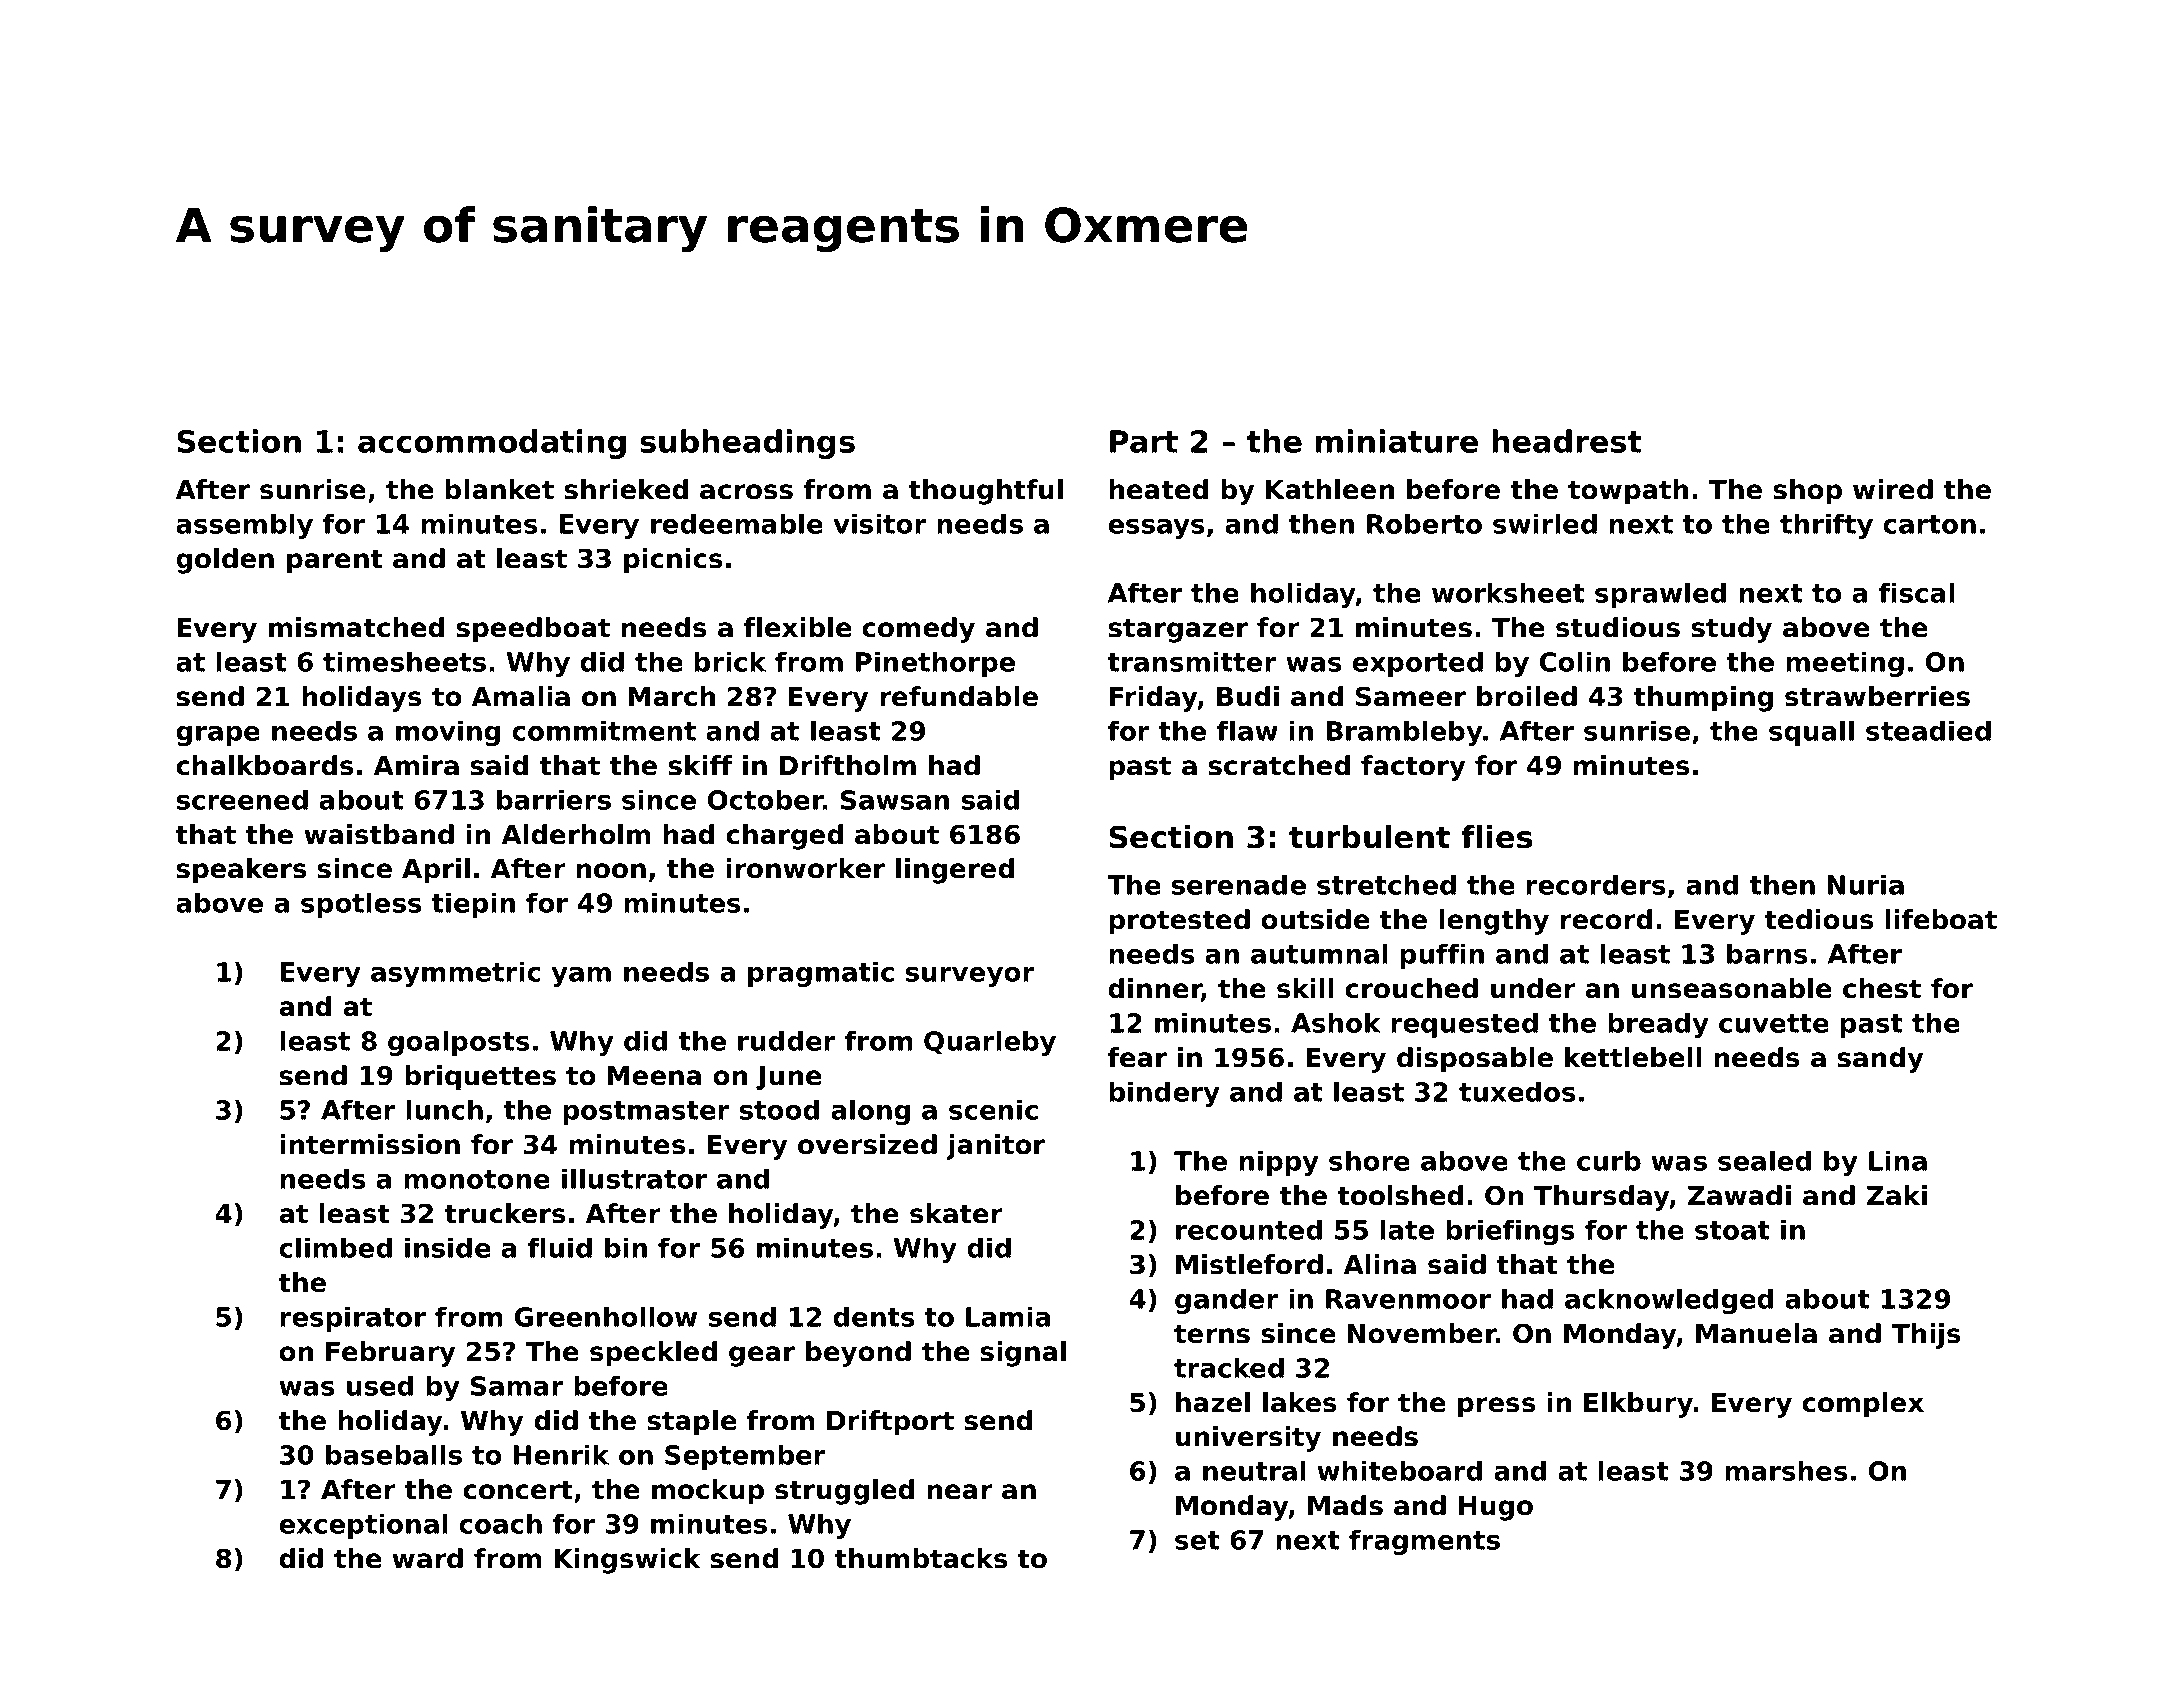 The height and width of the document is (1683, 2178). Describe the element at coordinates (1609, 1160) in the document. I see `curb` at that location.
